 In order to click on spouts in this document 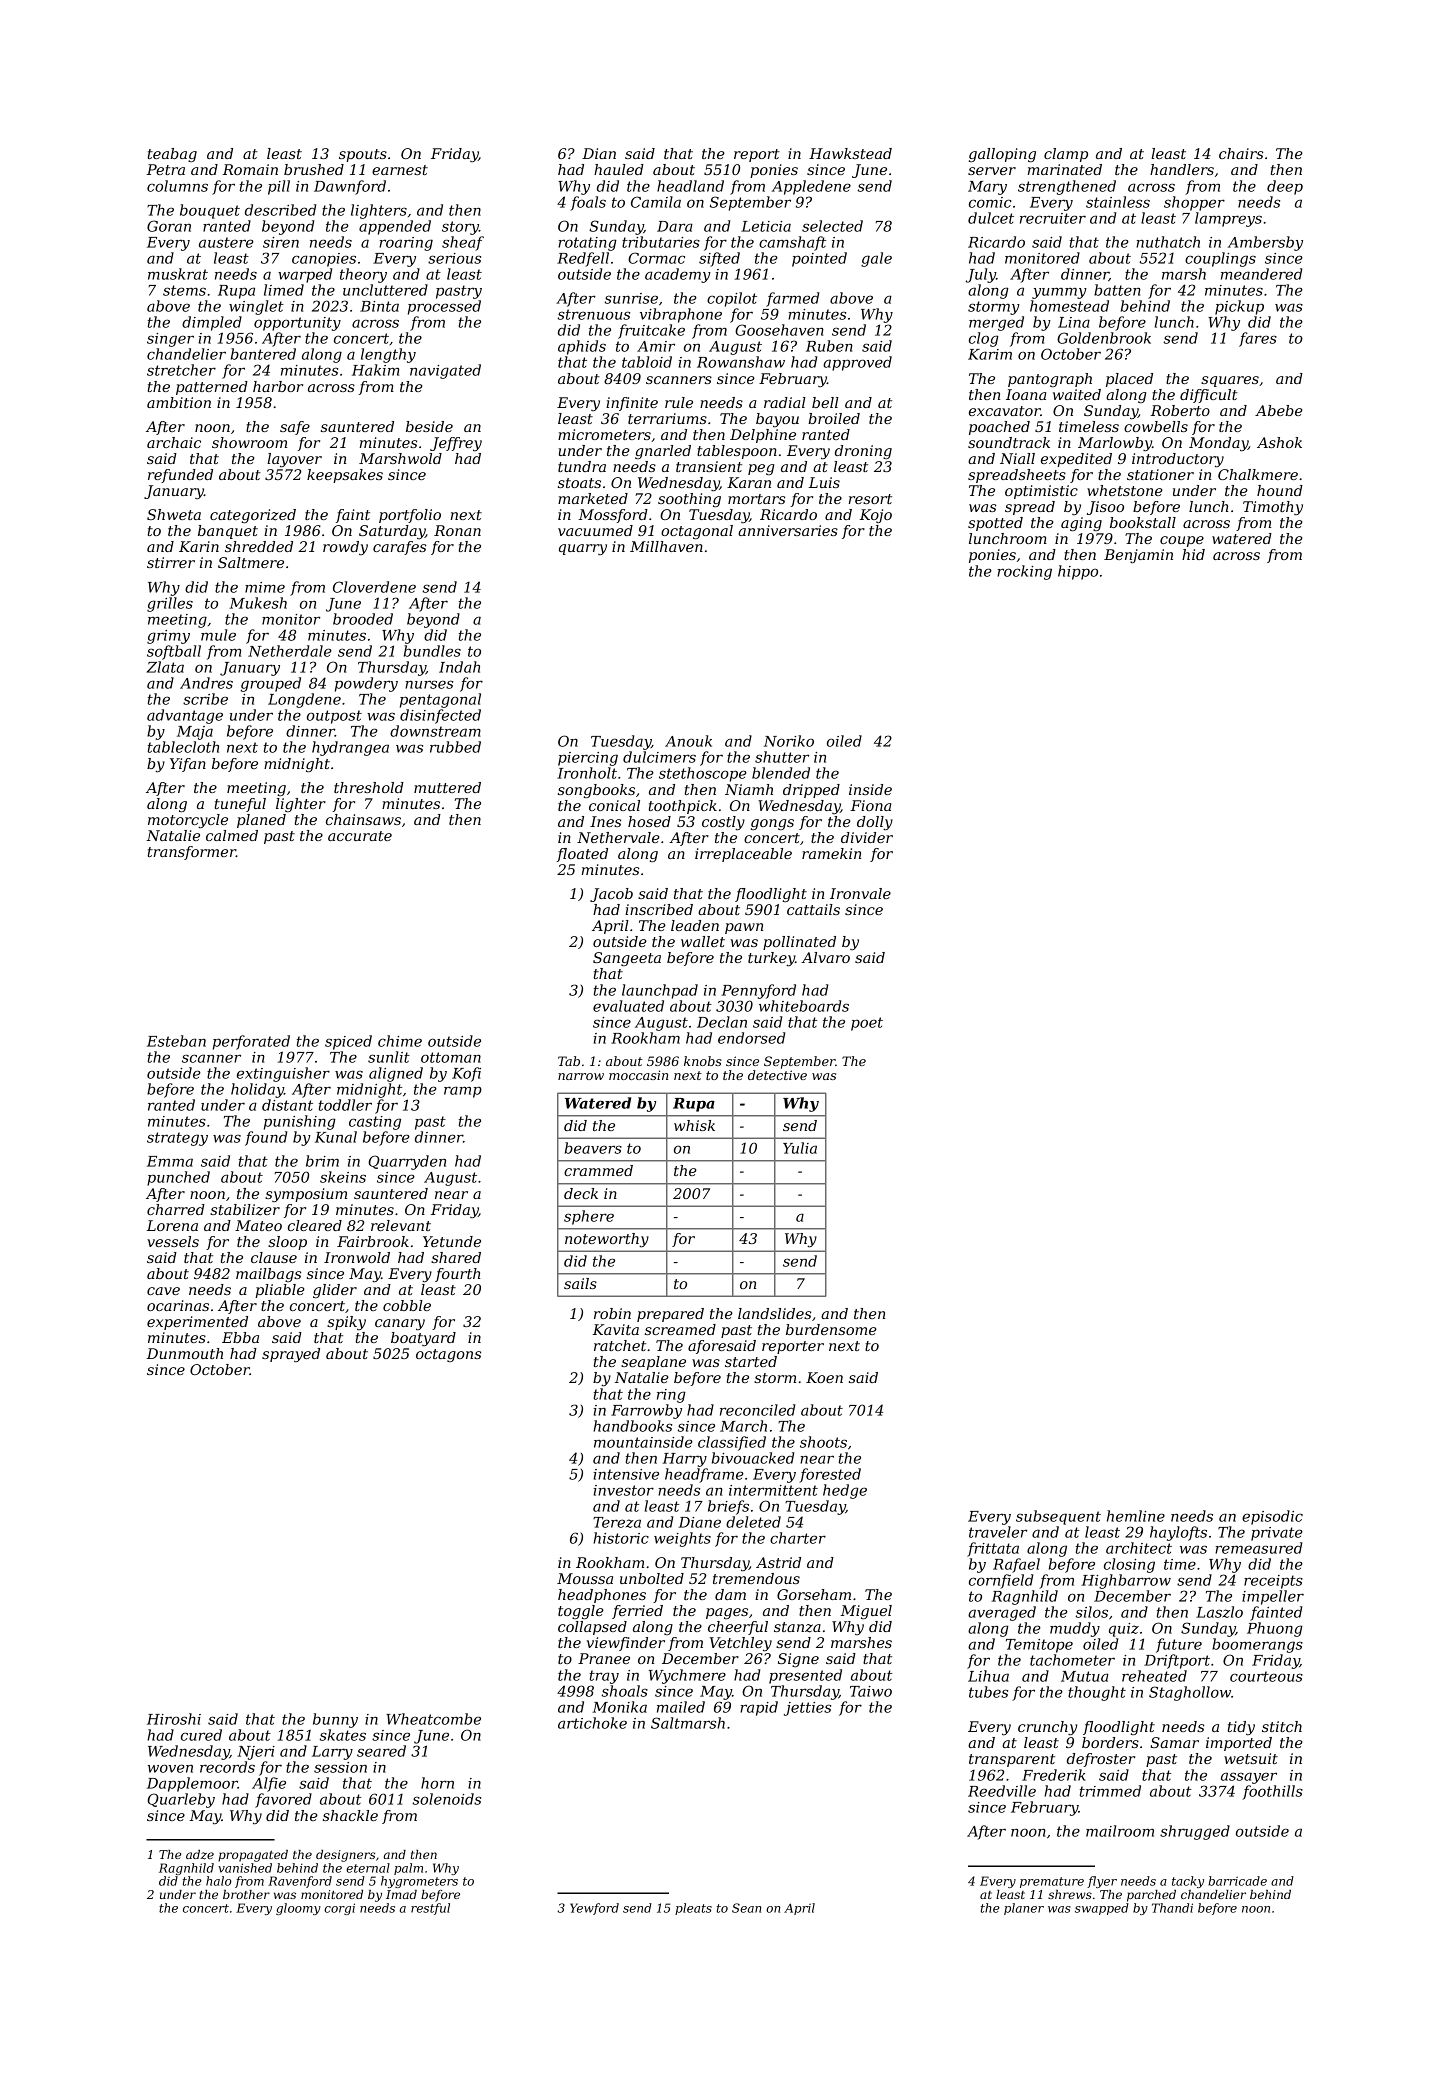, I will do `click(363, 155)`.
